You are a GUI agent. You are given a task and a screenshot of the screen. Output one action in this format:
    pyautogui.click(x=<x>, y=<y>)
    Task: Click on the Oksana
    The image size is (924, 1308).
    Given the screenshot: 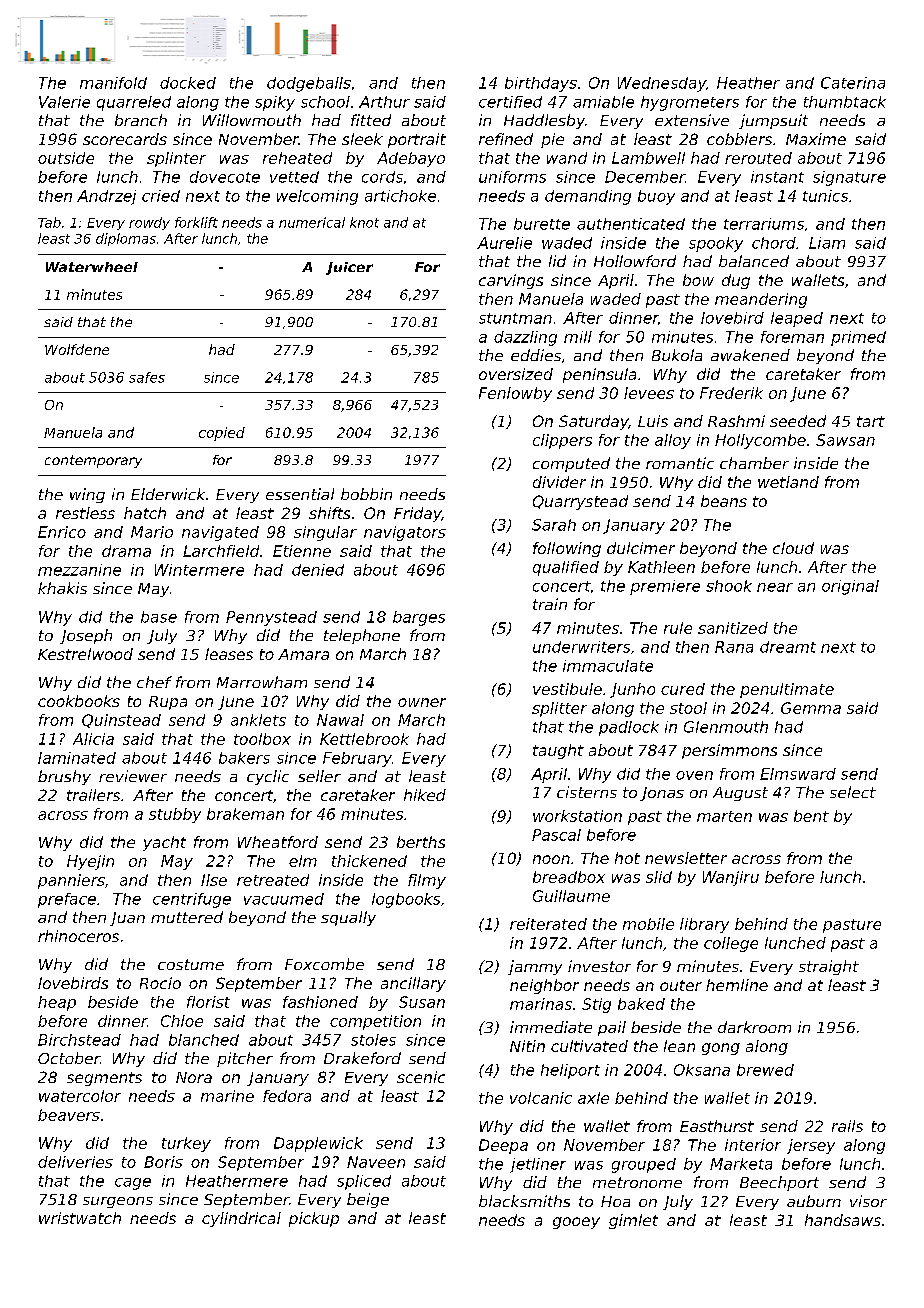 What is the action you would take?
    pyautogui.click(x=702, y=1070)
